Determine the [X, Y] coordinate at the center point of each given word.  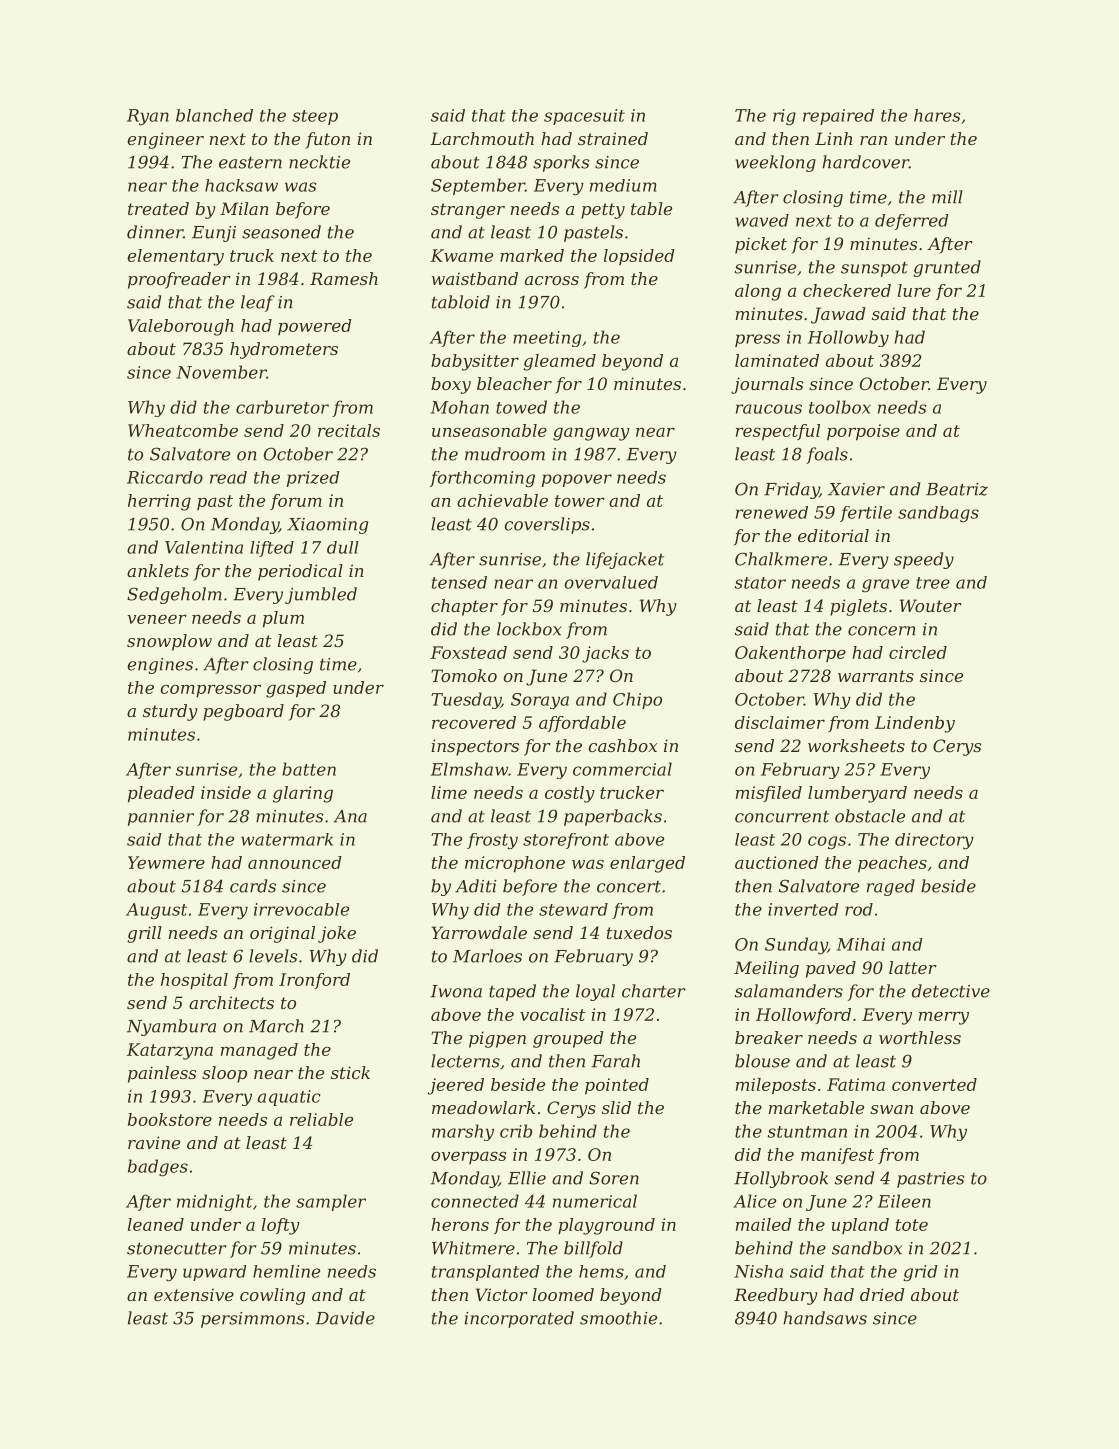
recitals [349, 430]
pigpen [497, 1039]
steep [315, 117]
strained [613, 138]
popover [577, 480]
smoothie [618, 1318]
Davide [345, 1318]
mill [947, 197]
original [282, 934]
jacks [605, 654]
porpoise [863, 432]
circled [918, 652]
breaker [769, 1037]
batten [309, 769]
